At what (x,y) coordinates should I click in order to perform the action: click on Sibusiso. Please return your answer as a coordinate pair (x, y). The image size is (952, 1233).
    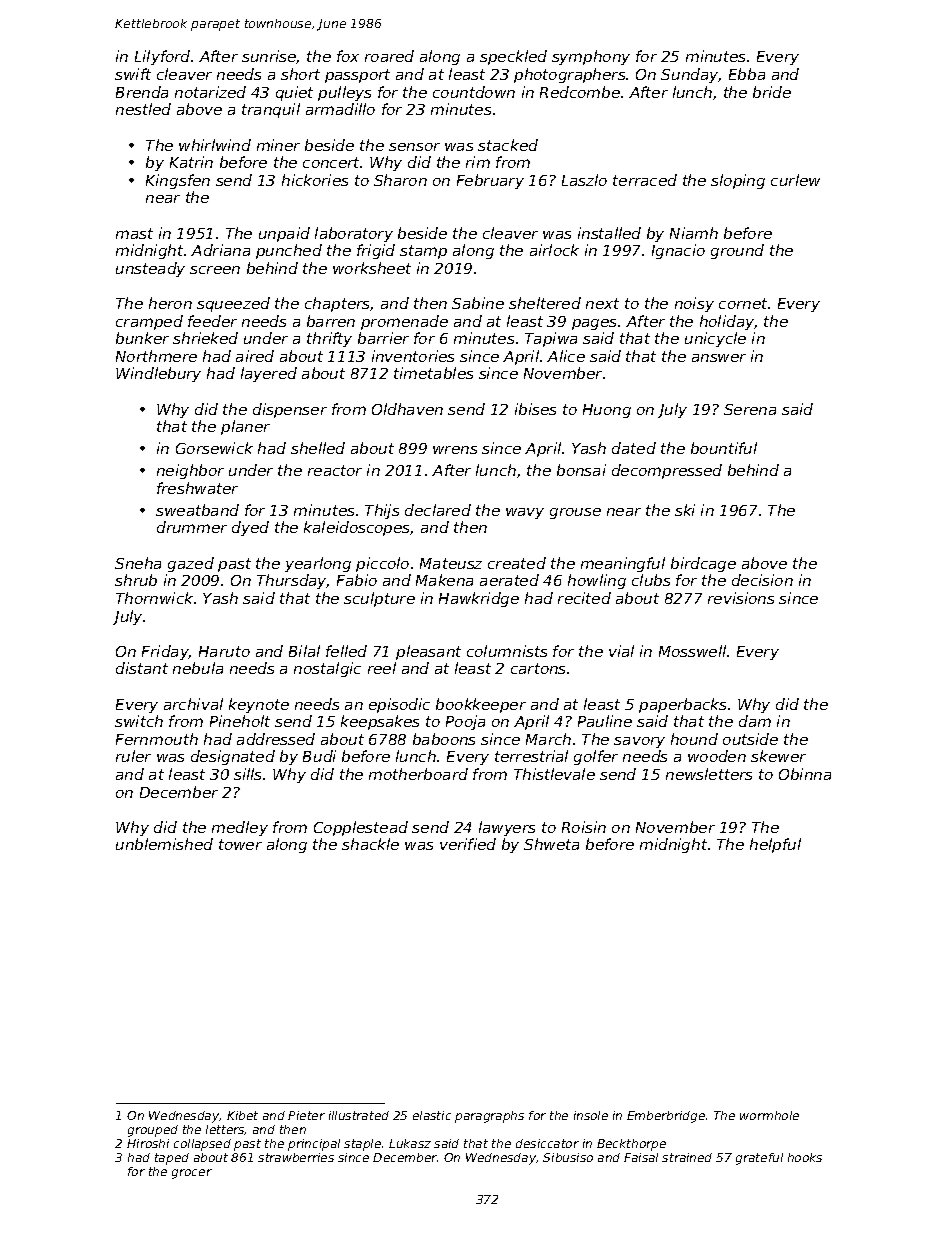
    Looking at the image, I should click on (568, 1157).
